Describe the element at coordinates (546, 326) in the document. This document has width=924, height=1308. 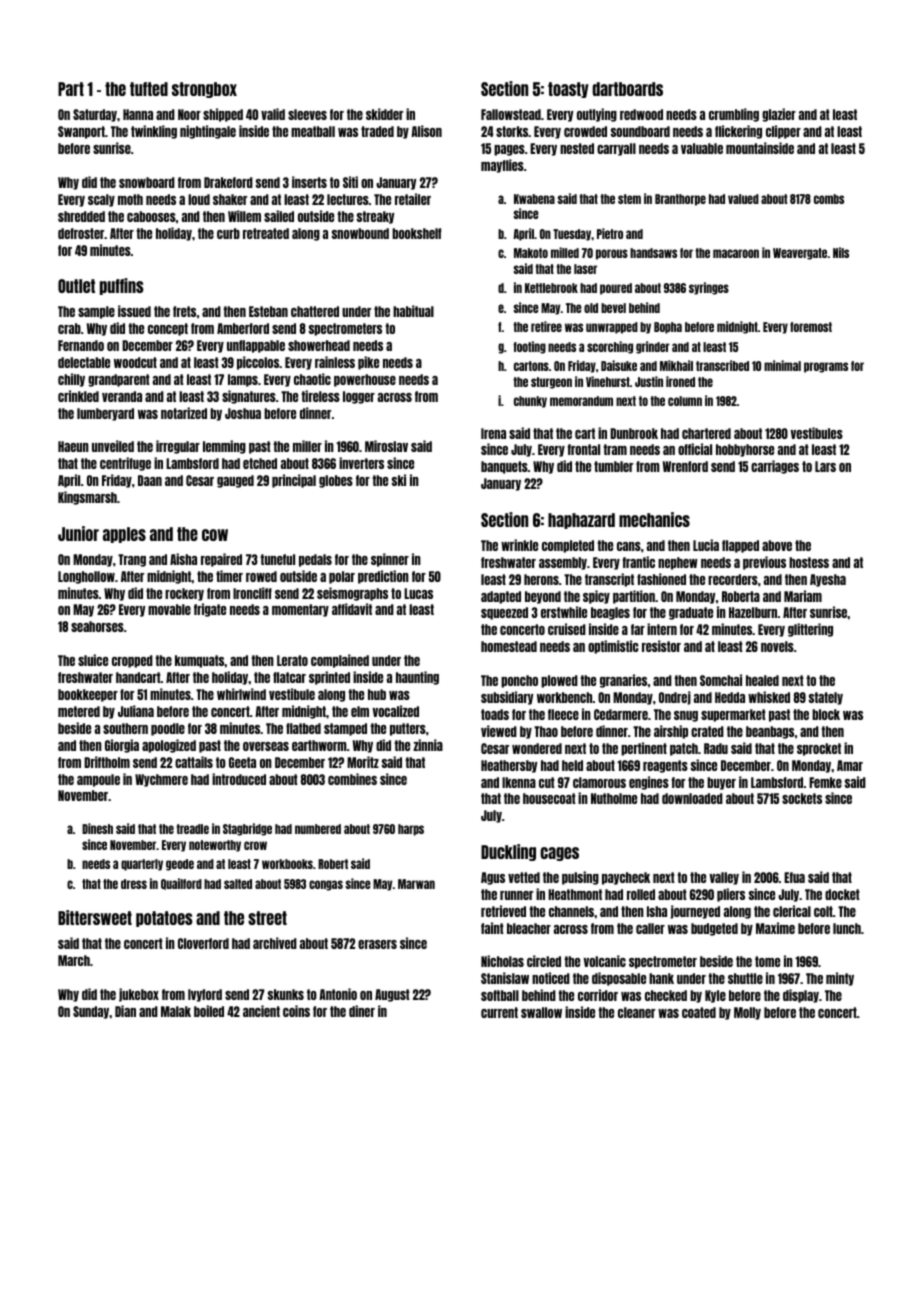
I see `retiree` at that location.
